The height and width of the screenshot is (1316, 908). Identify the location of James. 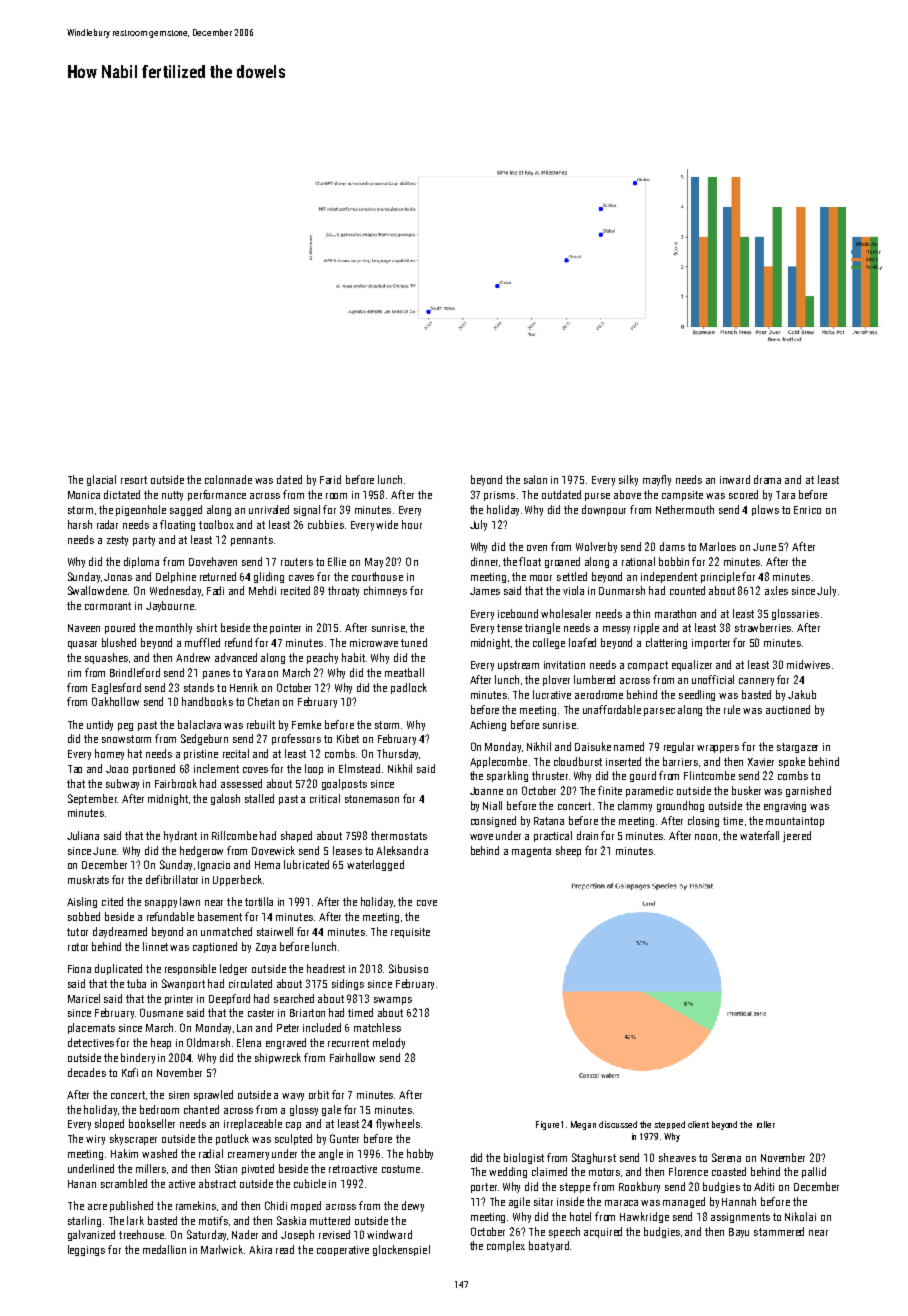
(485, 591).
